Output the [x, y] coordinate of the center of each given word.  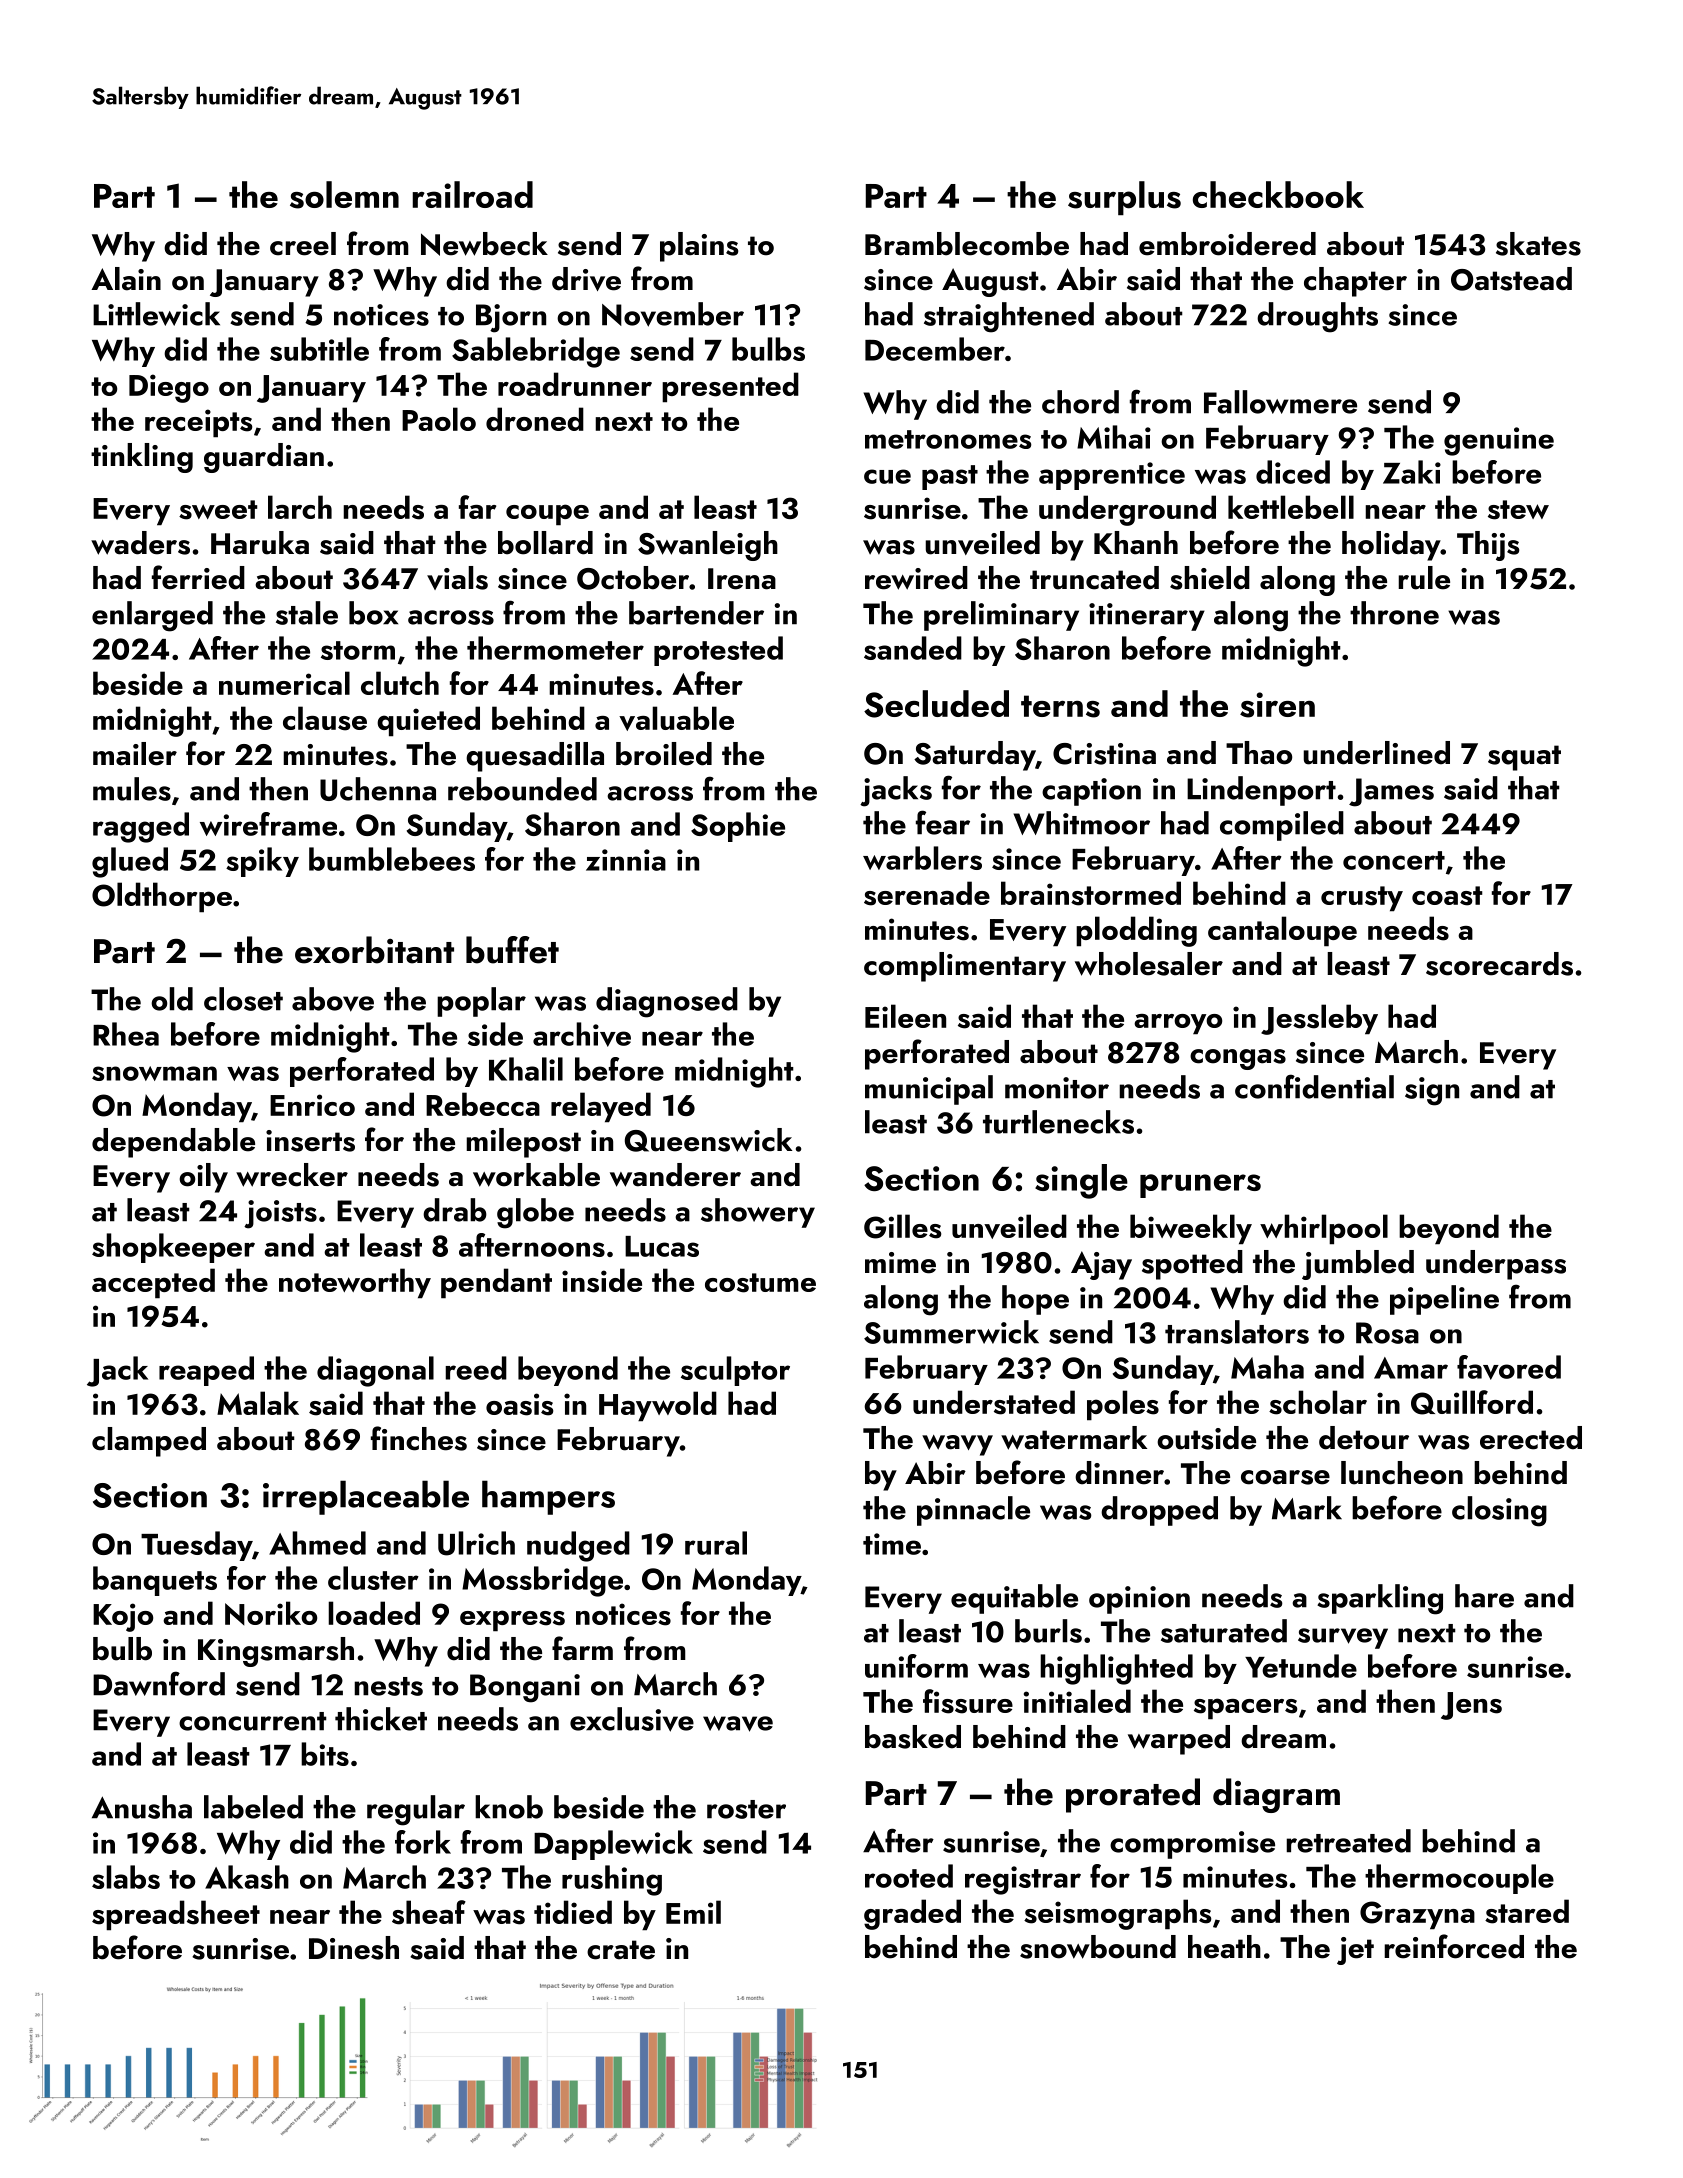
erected [1531, 1438]
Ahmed [317, 1543]
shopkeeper [173, 1248]
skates [1538, 244]
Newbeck [484, 244]
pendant [496, 1283]
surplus [1124, 198]
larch [300, 507]
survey [1343, 1638]
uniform [916, 1666]
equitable [1014, 1599]
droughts [1317, 317]
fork [423, 1842]
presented [730, 387]
